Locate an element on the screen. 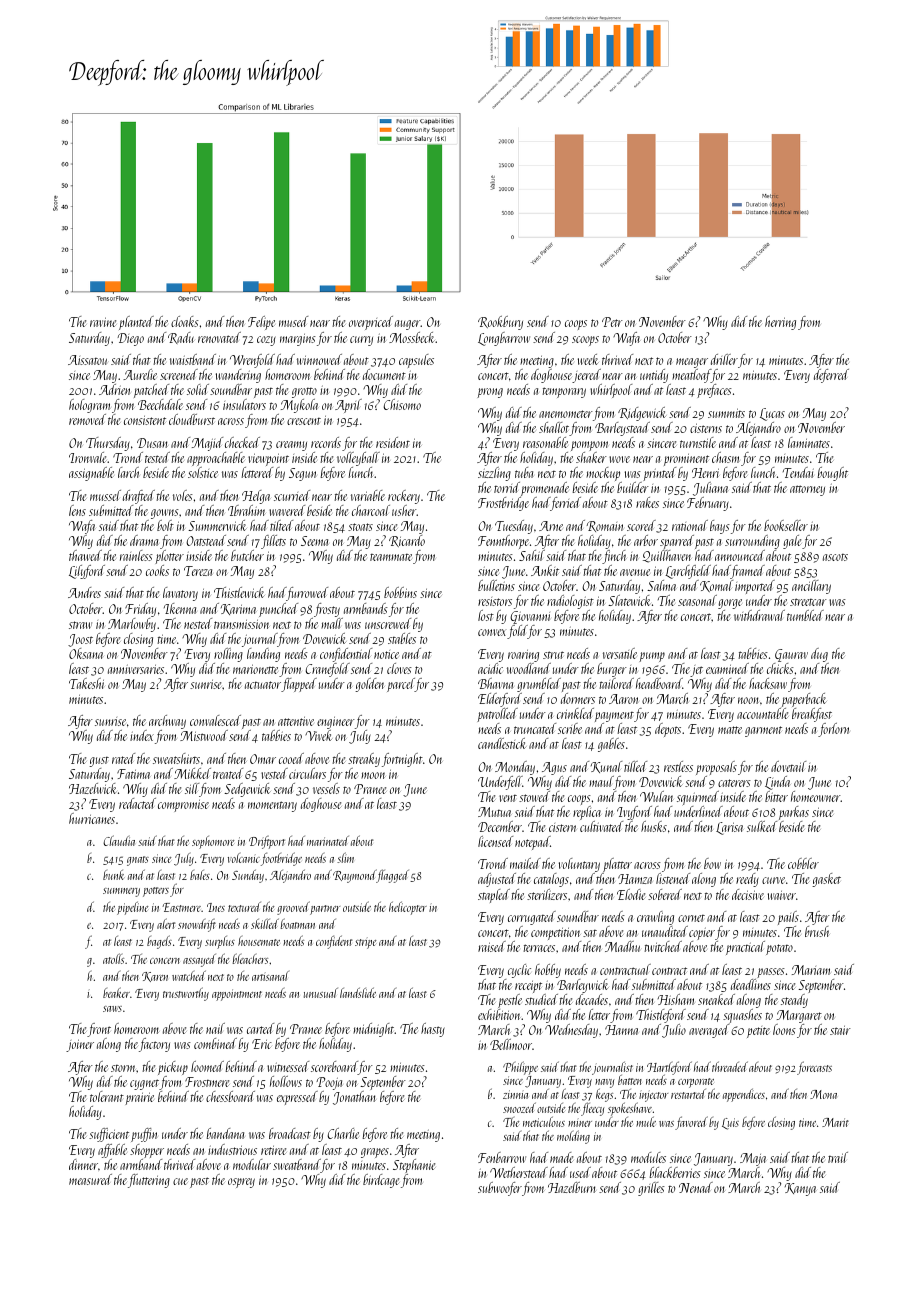  sulked is located at coordinates (762, 826).
